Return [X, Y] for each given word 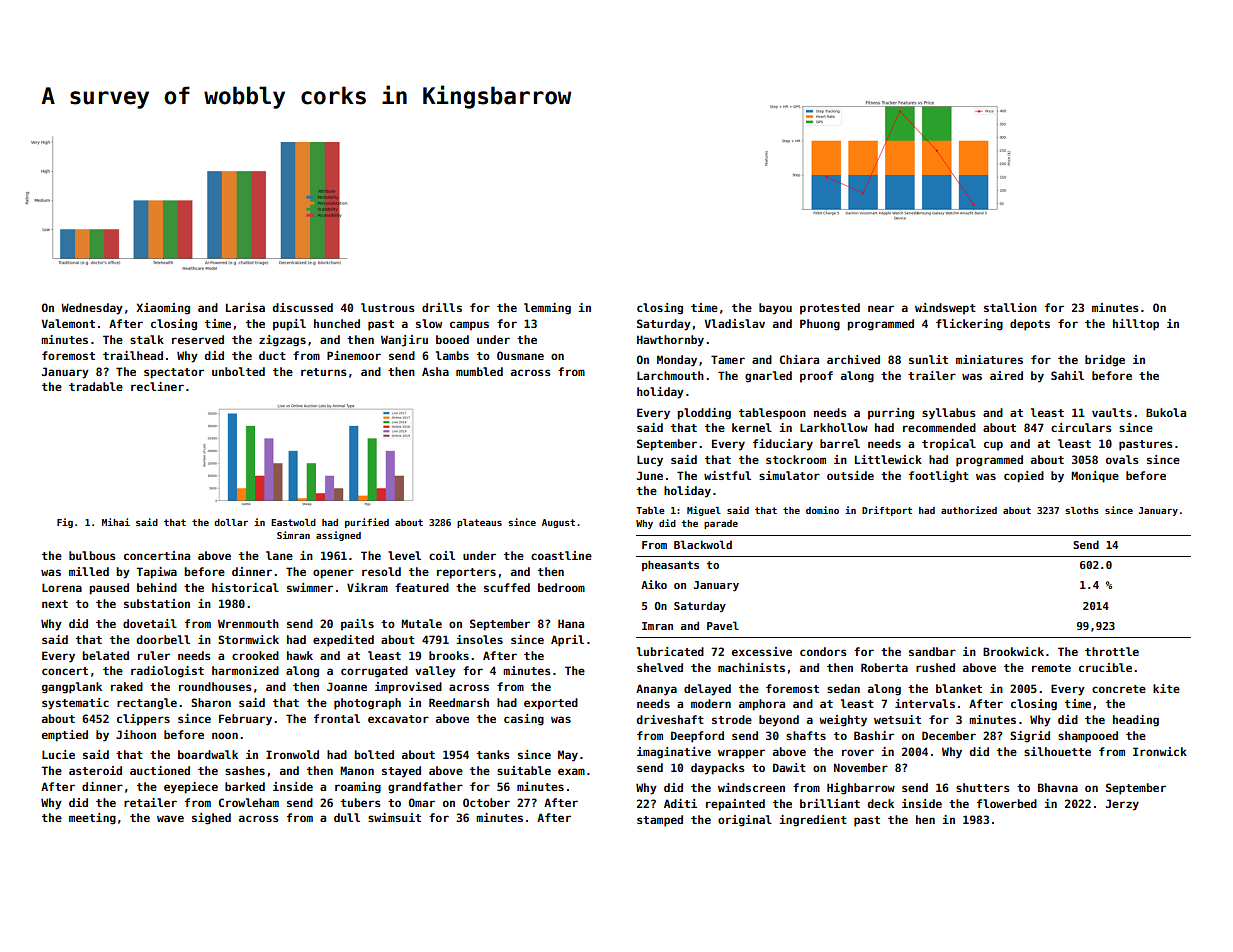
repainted [735, 805]
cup [993, 446]
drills [442, 307]
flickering [969, 325]
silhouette [1057, 751]
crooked [255, 655]
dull [347, 817]
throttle [1112, 651]
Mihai [116, 522]
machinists [751, 667]
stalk [147, 339]
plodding [704, 414]
